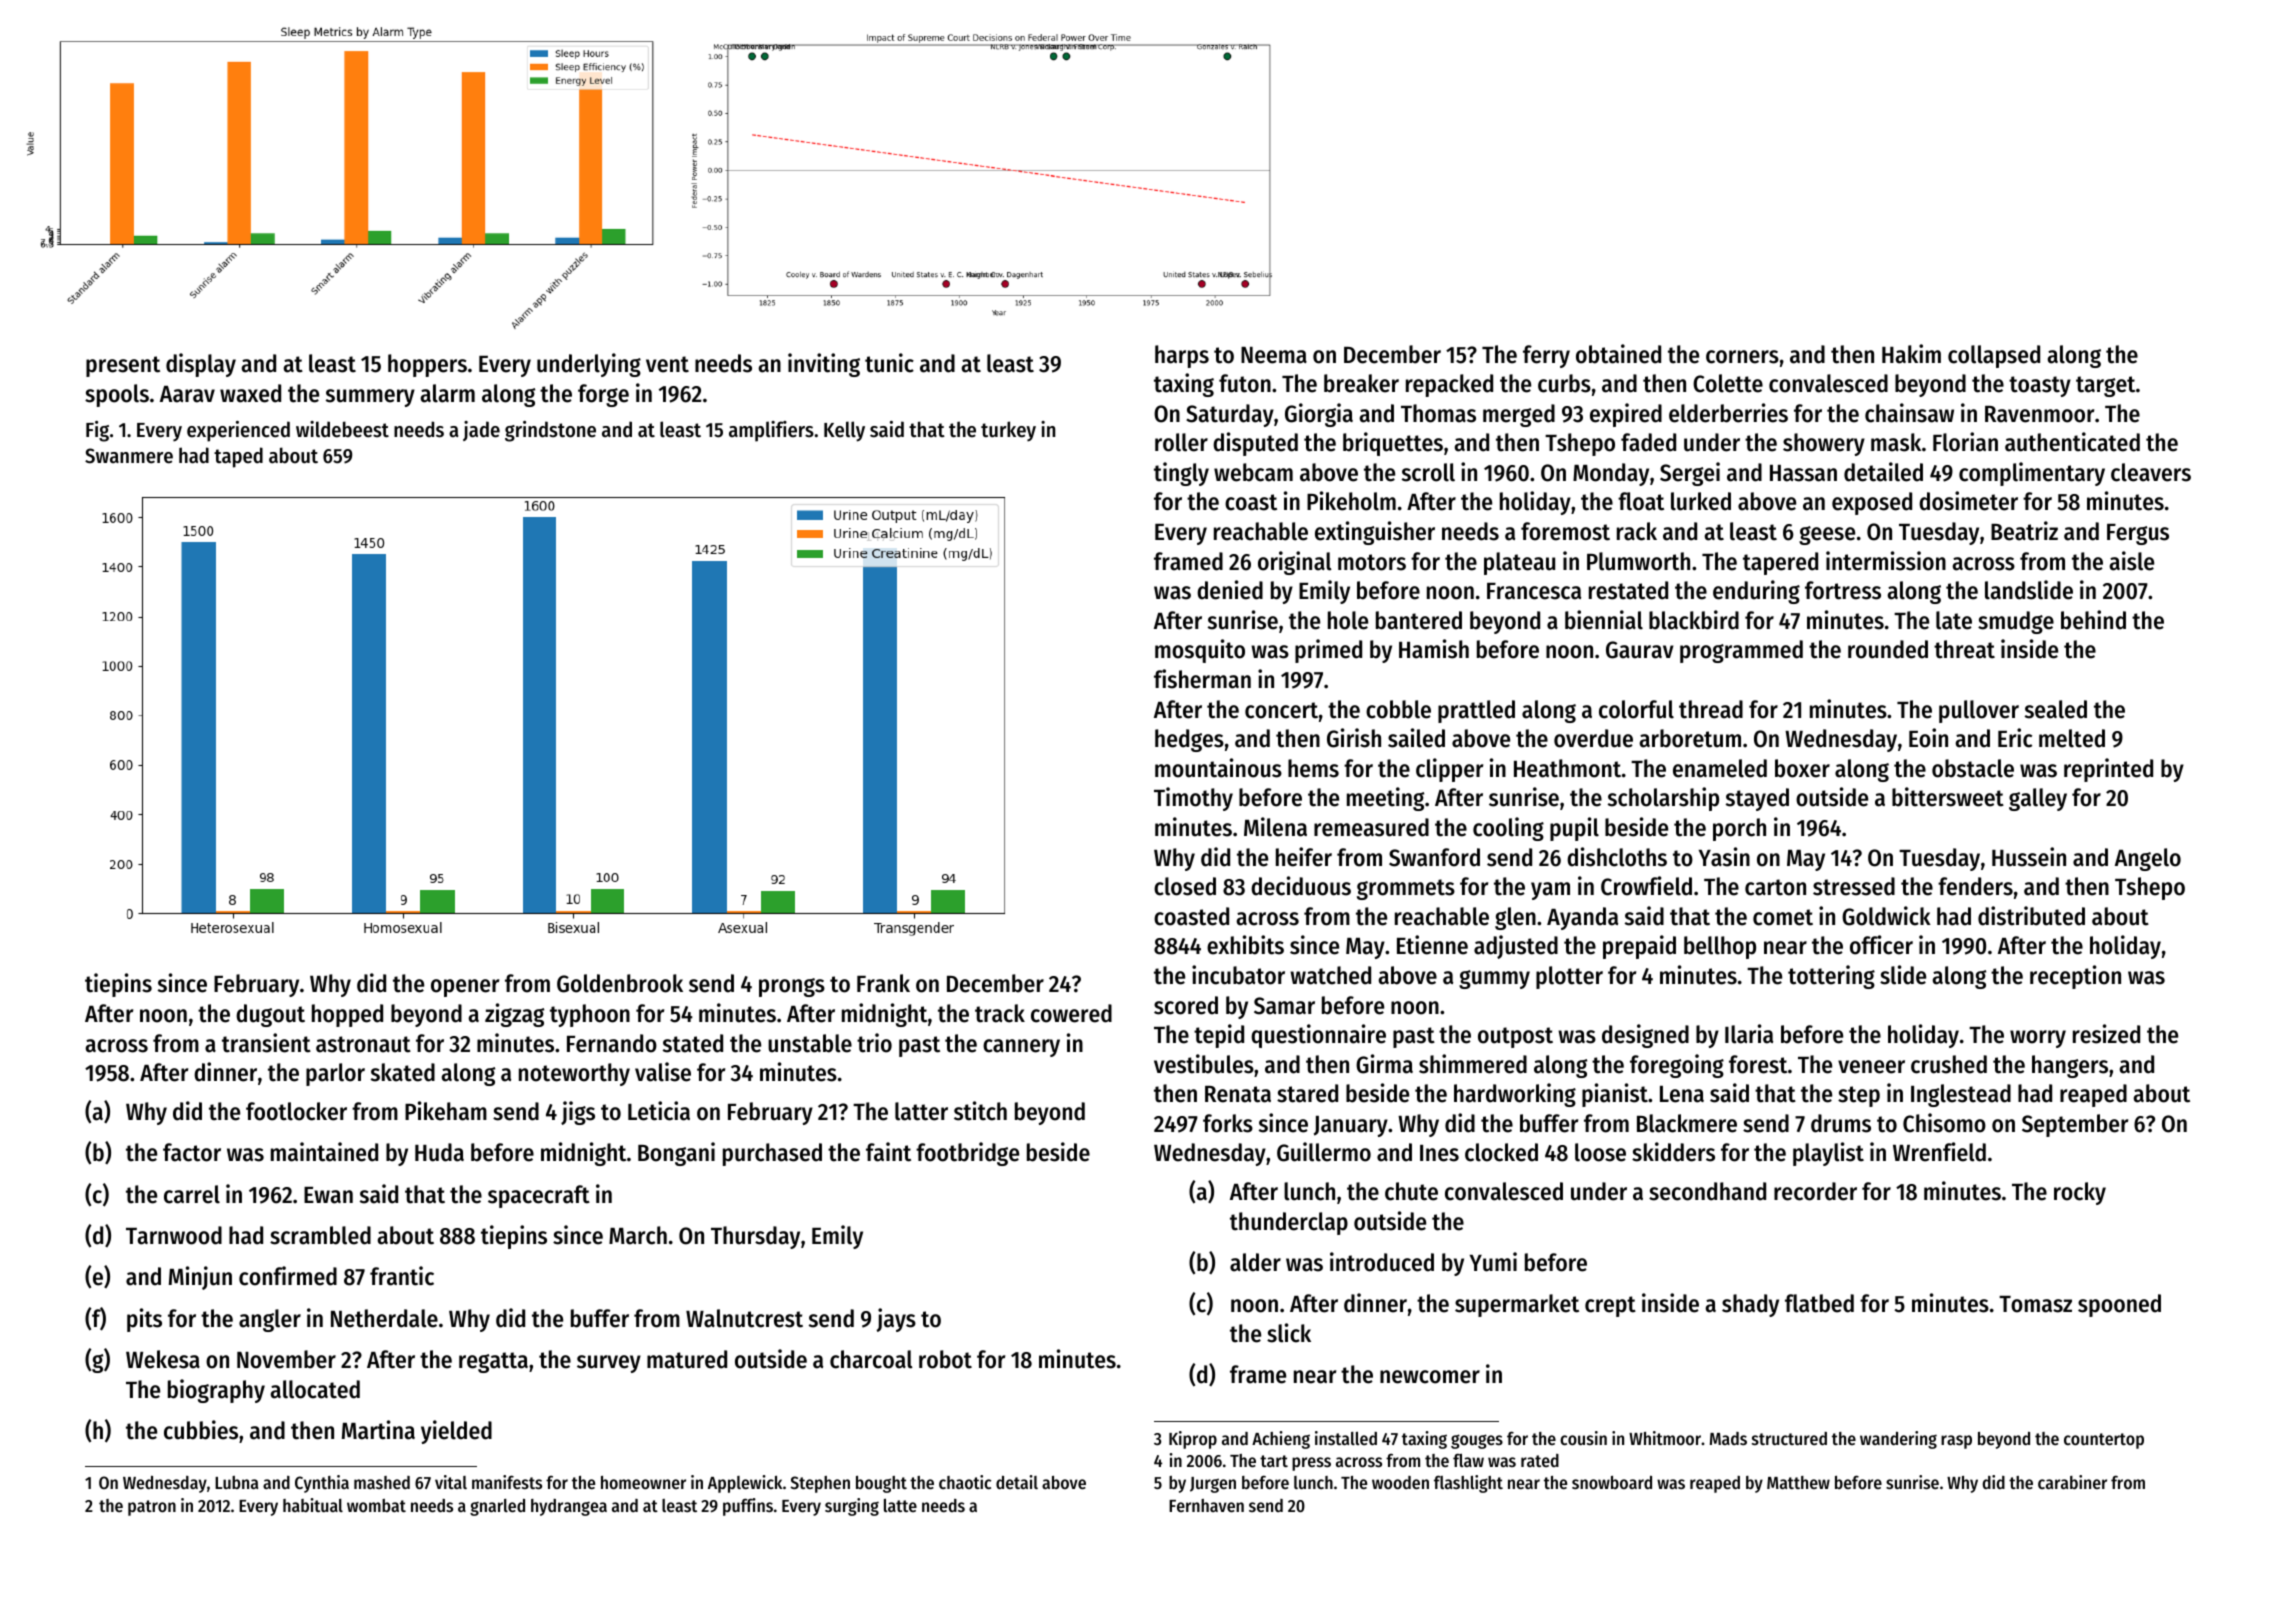 This document has height=1614, width=2282. What do you see at coordinates (889, 363) in the document?
I see `tunic` at bounding box center [889, 363].
